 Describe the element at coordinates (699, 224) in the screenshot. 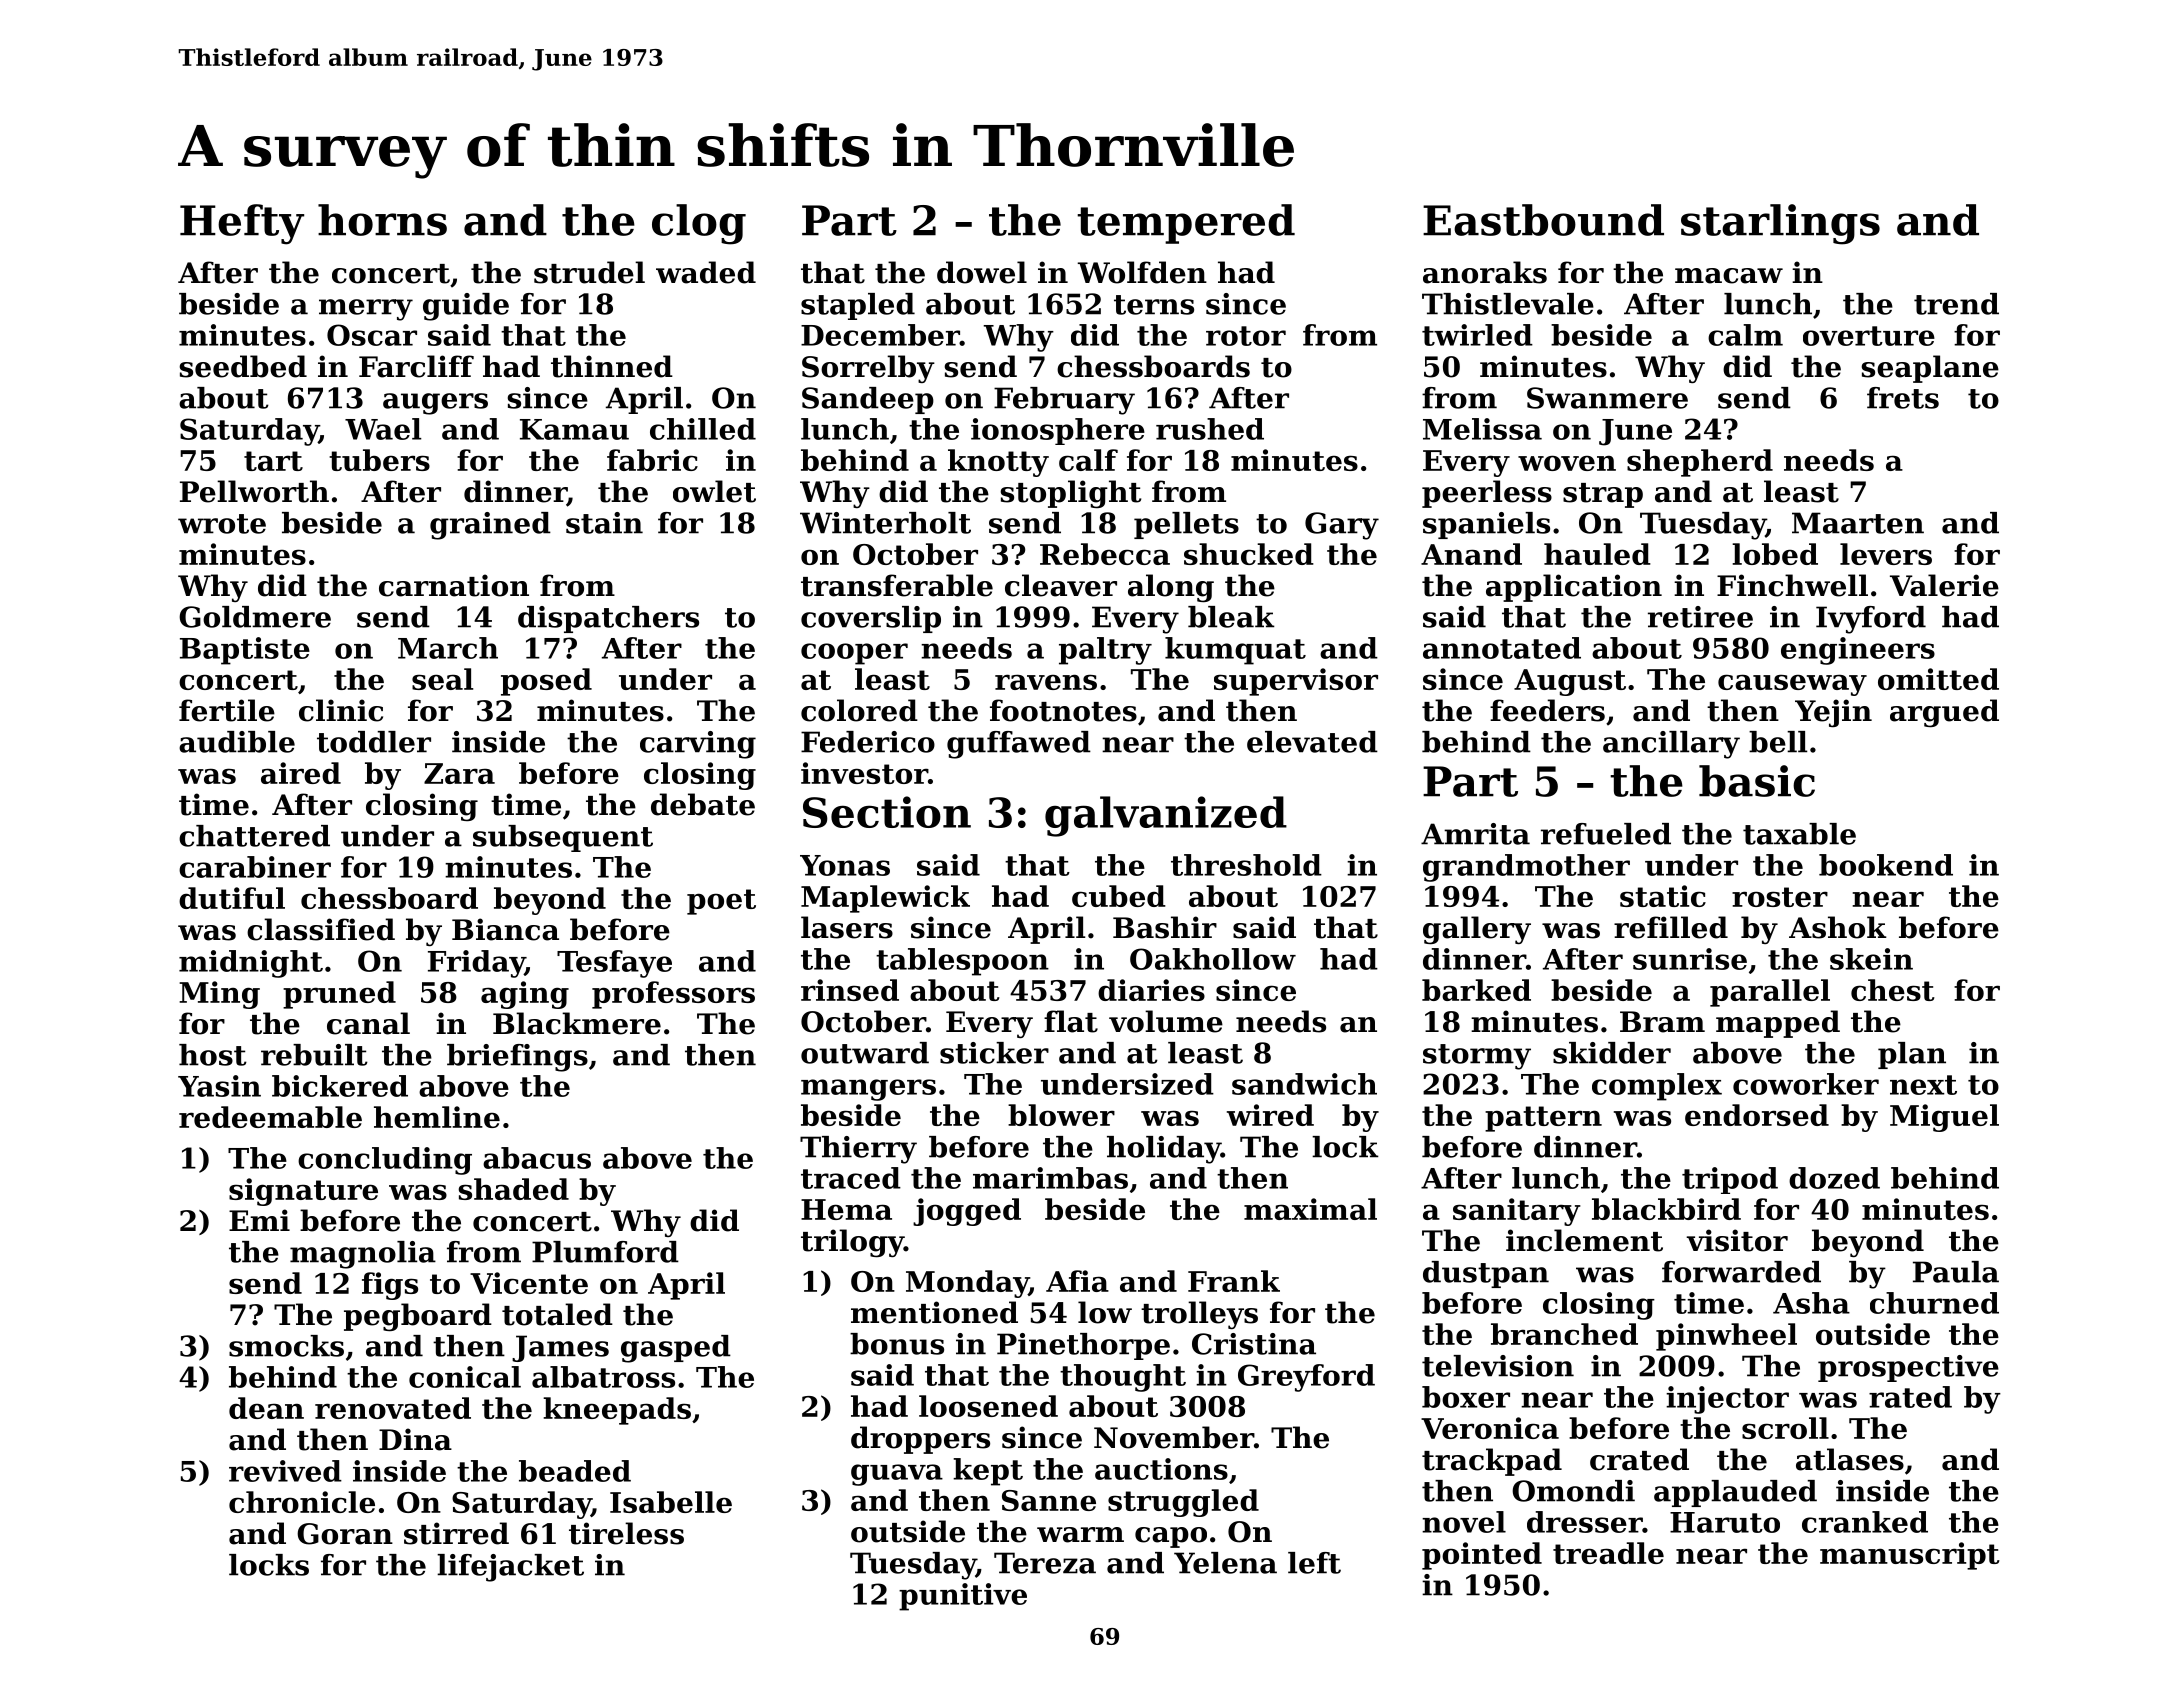

I see `clog` at that location.
